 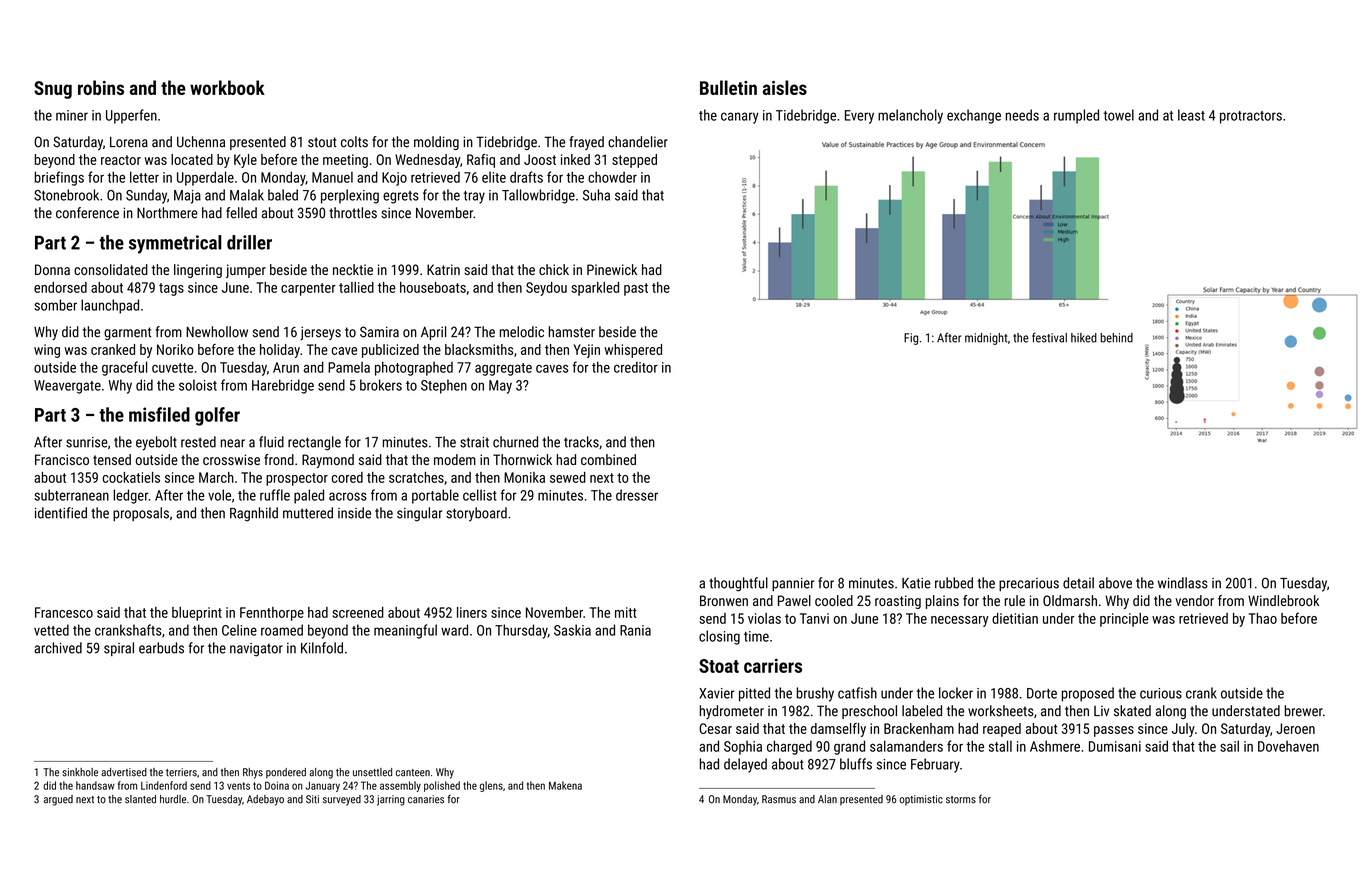 I want to click on aisles, so click(x=785, y=87).
